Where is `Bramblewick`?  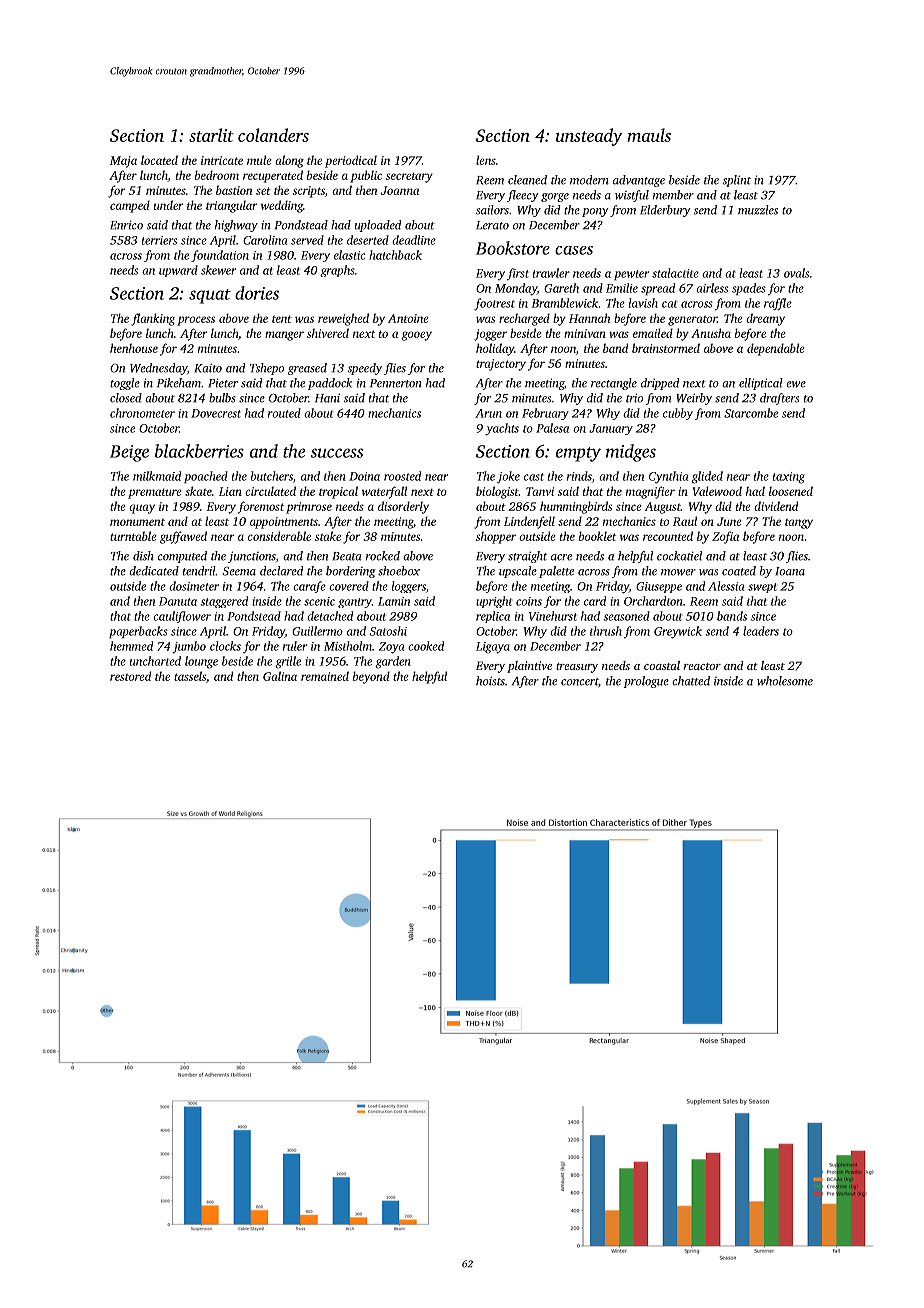 Bramblewick is located at coordinates (565, 303).
